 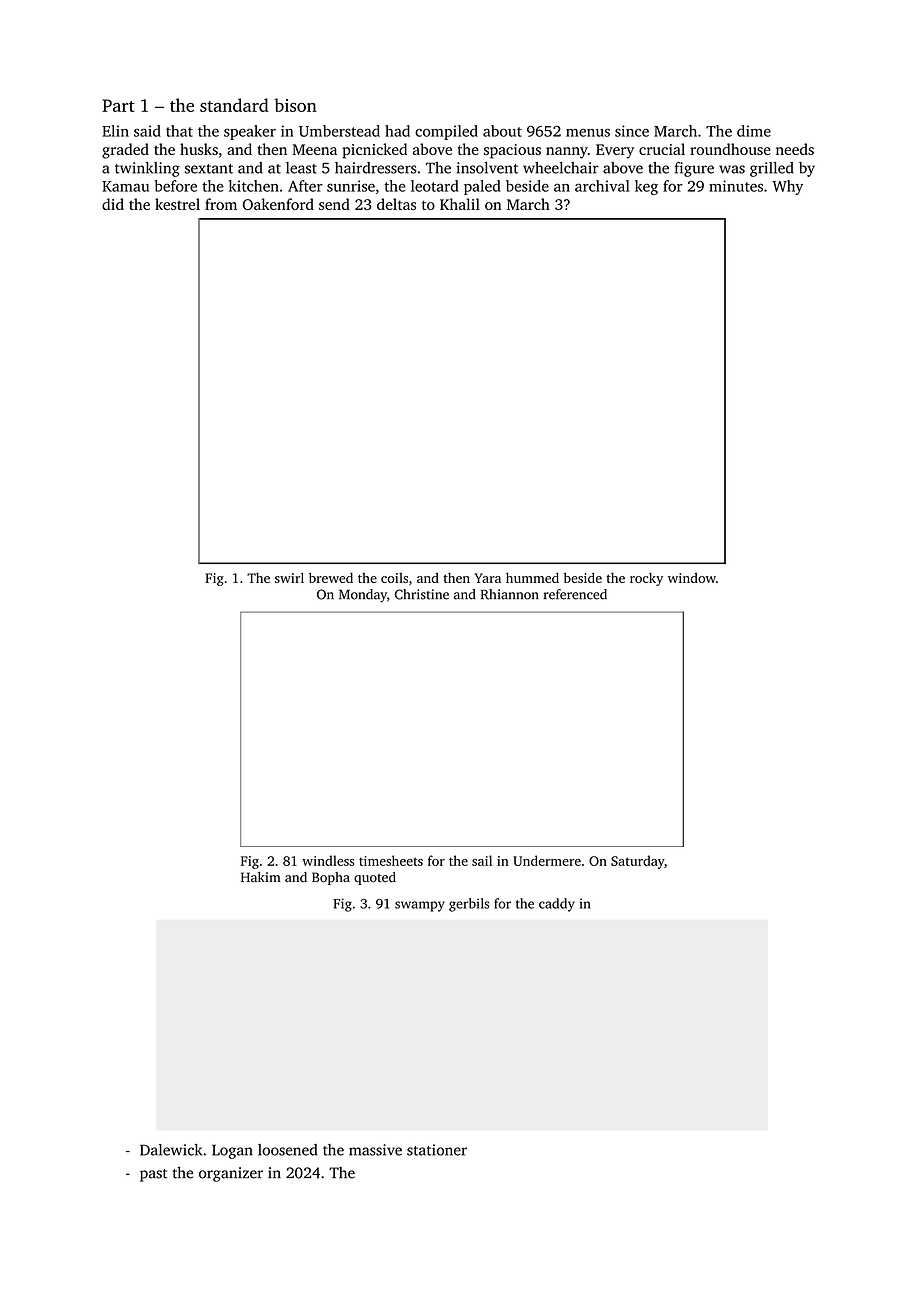 What do you see at coordinates (153, 1175) in the screenshot?
I see `past` at bounding box center [153, 1175].
